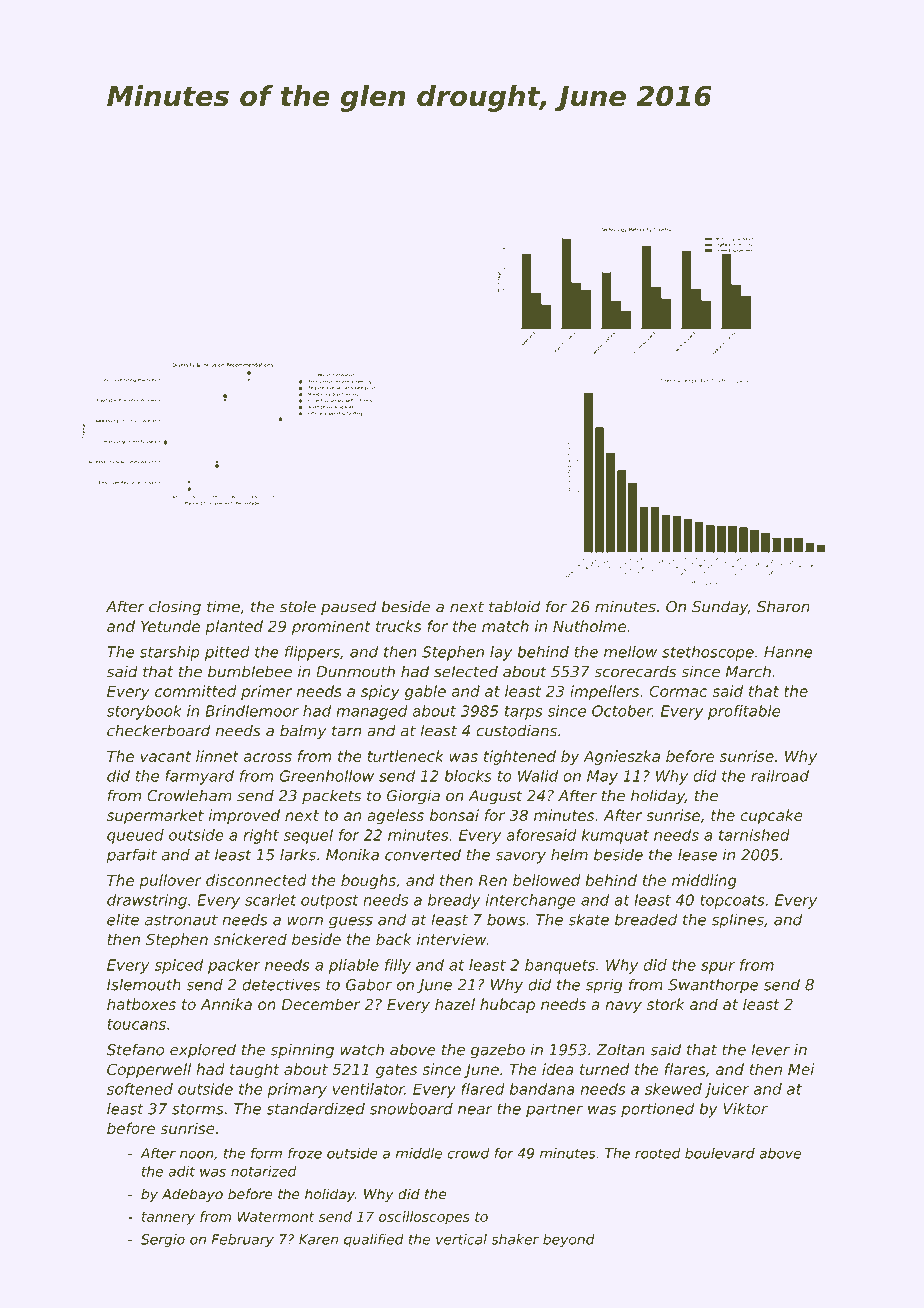 The image size is (924, 1308). I want to click on kumquat, so click(615, 836).
